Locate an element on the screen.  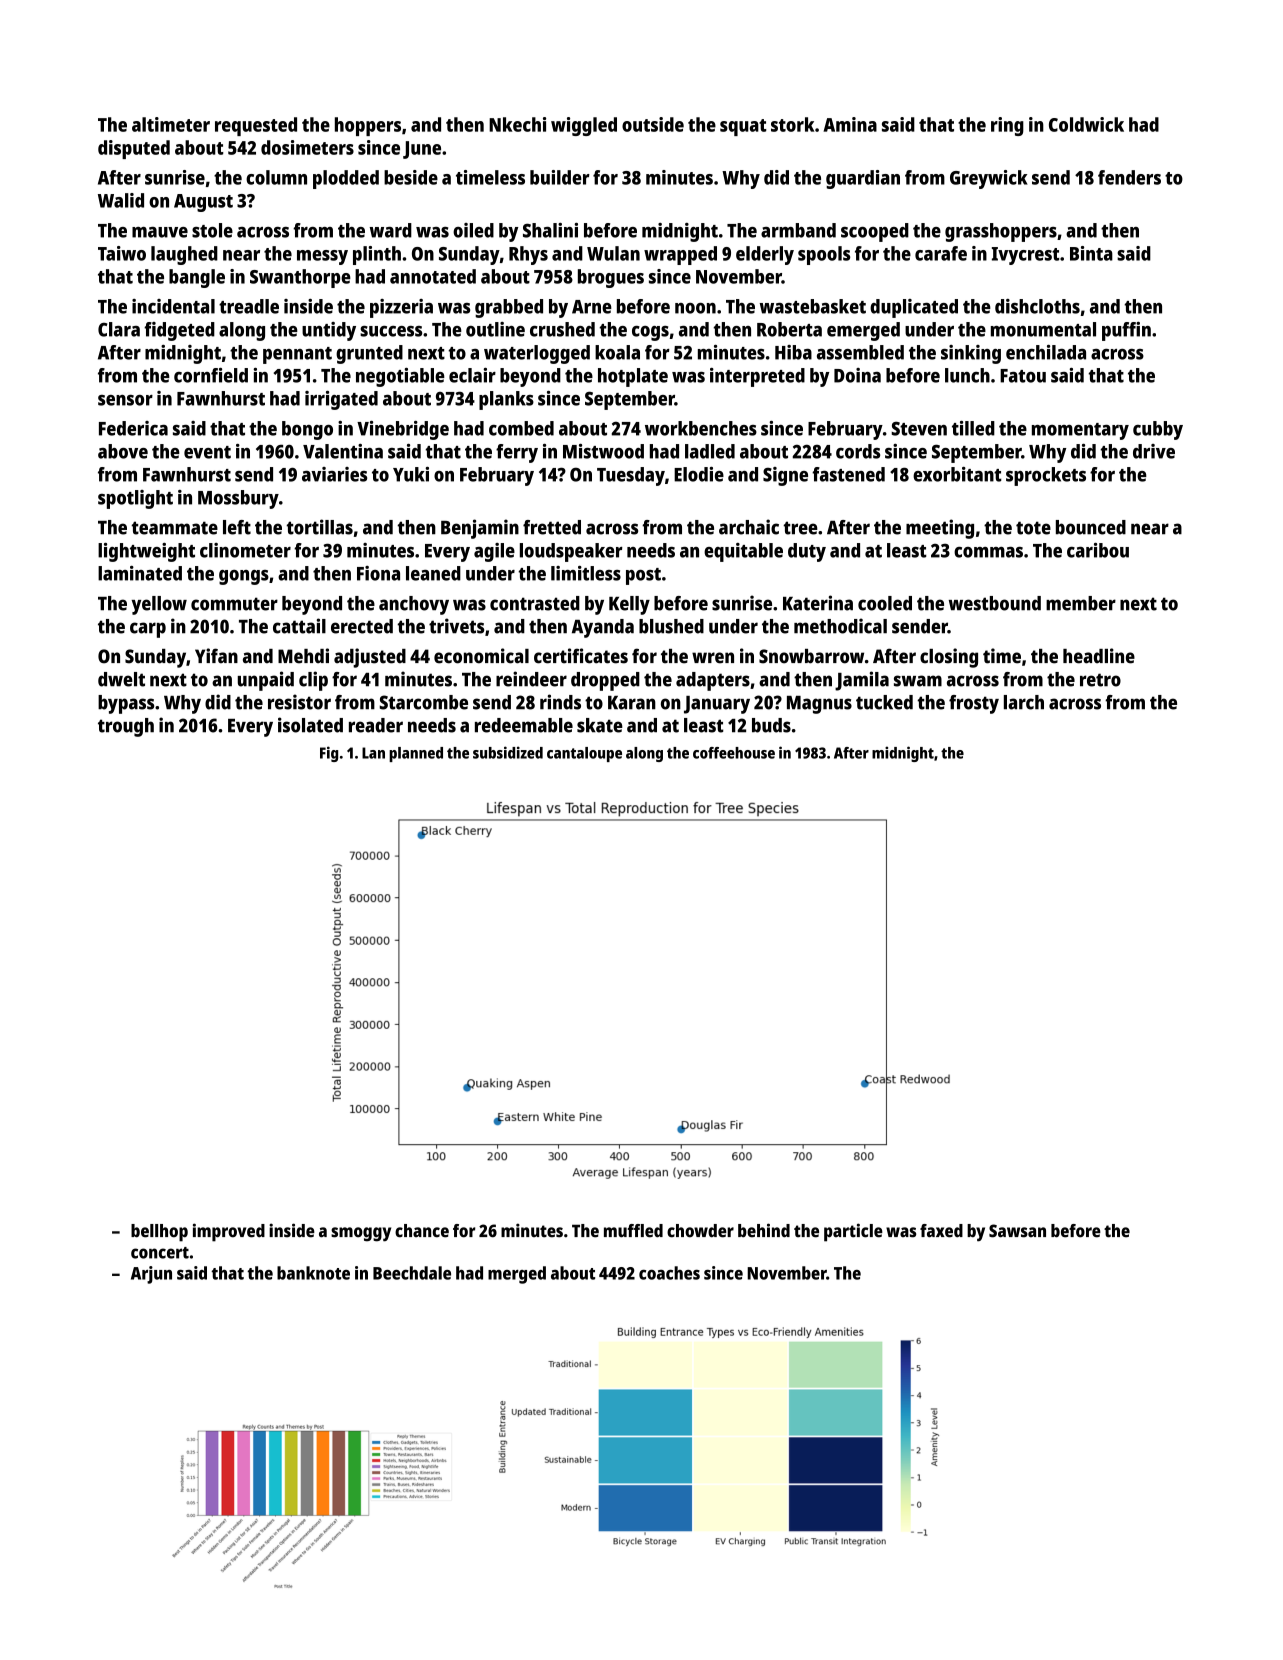
Yifan is located at coordinates (216, 656).
